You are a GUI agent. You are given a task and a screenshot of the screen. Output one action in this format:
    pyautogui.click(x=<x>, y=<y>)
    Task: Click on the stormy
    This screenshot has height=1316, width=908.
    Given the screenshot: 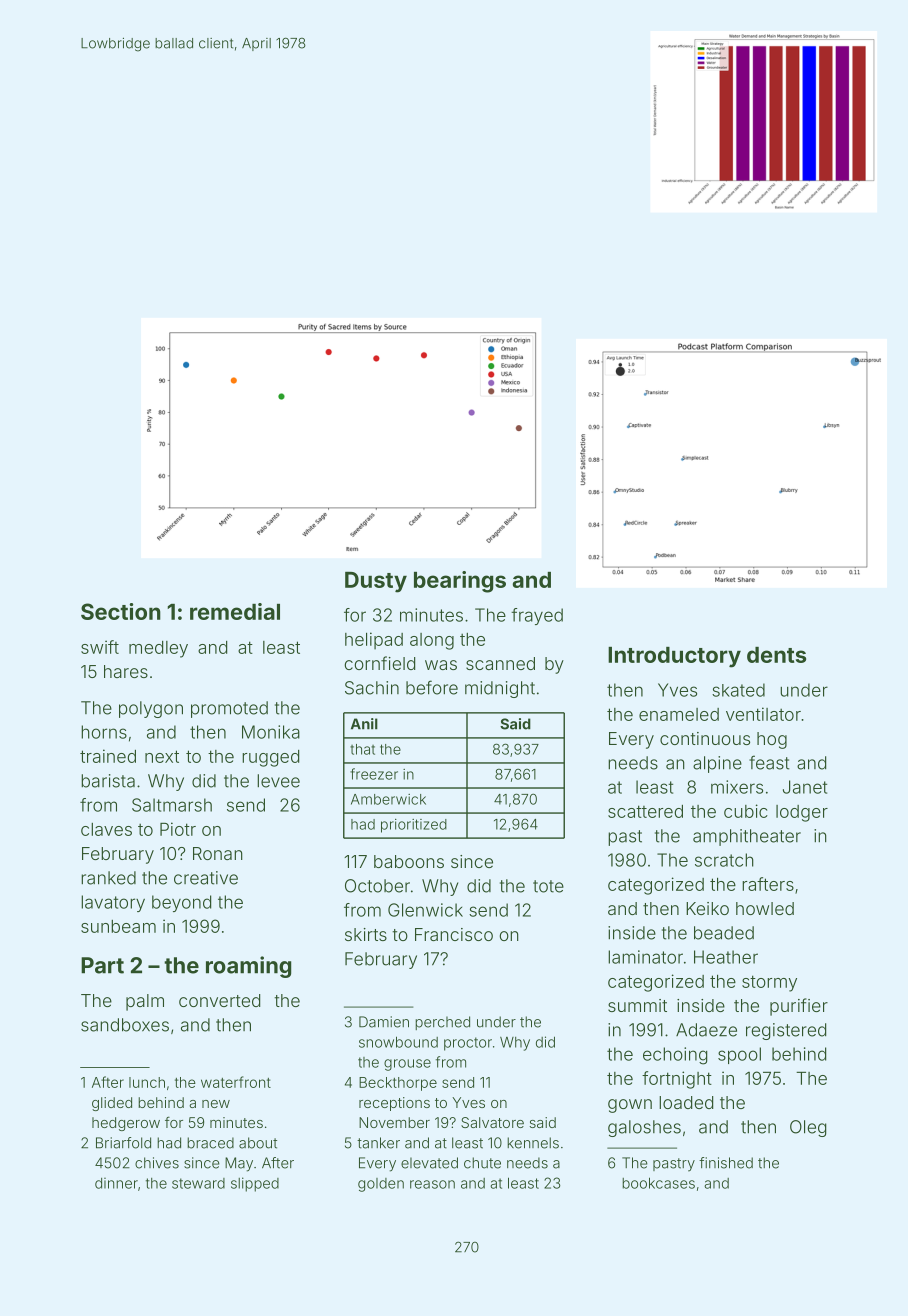 What is the action you would take?
    pyautogui.click(x=769, y=983)
